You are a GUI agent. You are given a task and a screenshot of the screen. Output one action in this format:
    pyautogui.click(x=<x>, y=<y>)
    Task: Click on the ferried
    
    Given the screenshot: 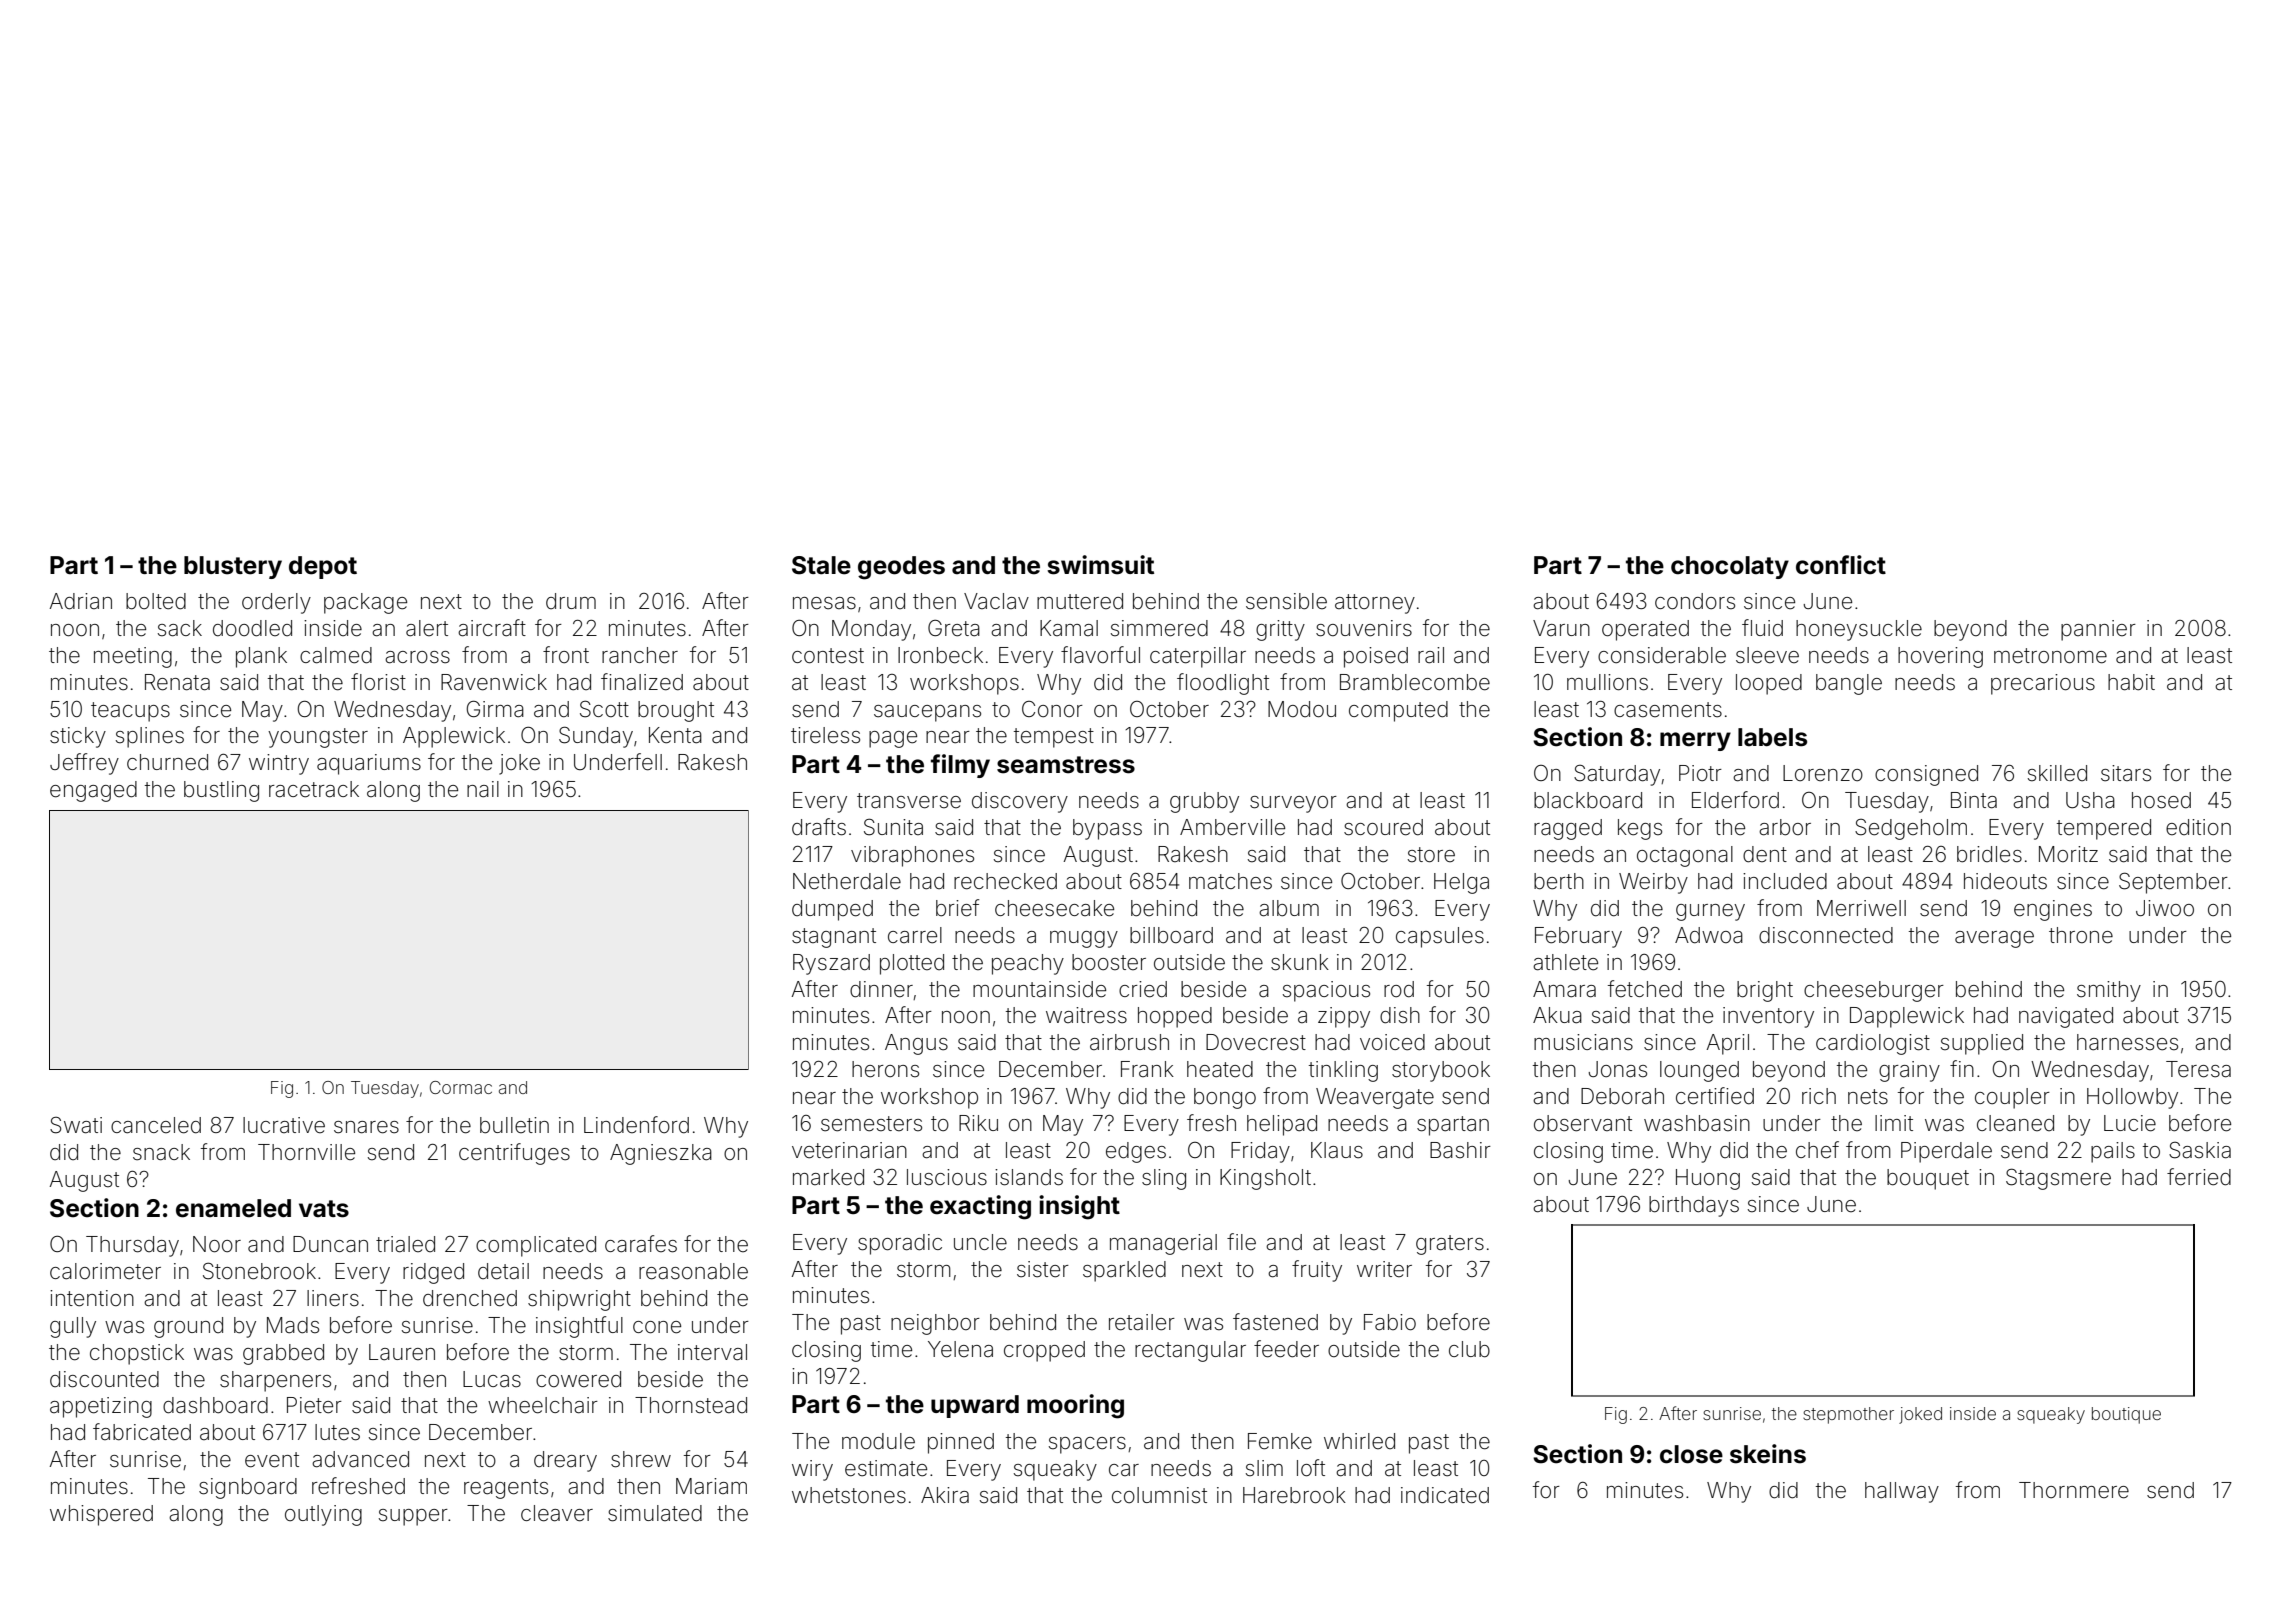 What is the action you would take?
    pyautogui.click(x=2199, y=1177)
